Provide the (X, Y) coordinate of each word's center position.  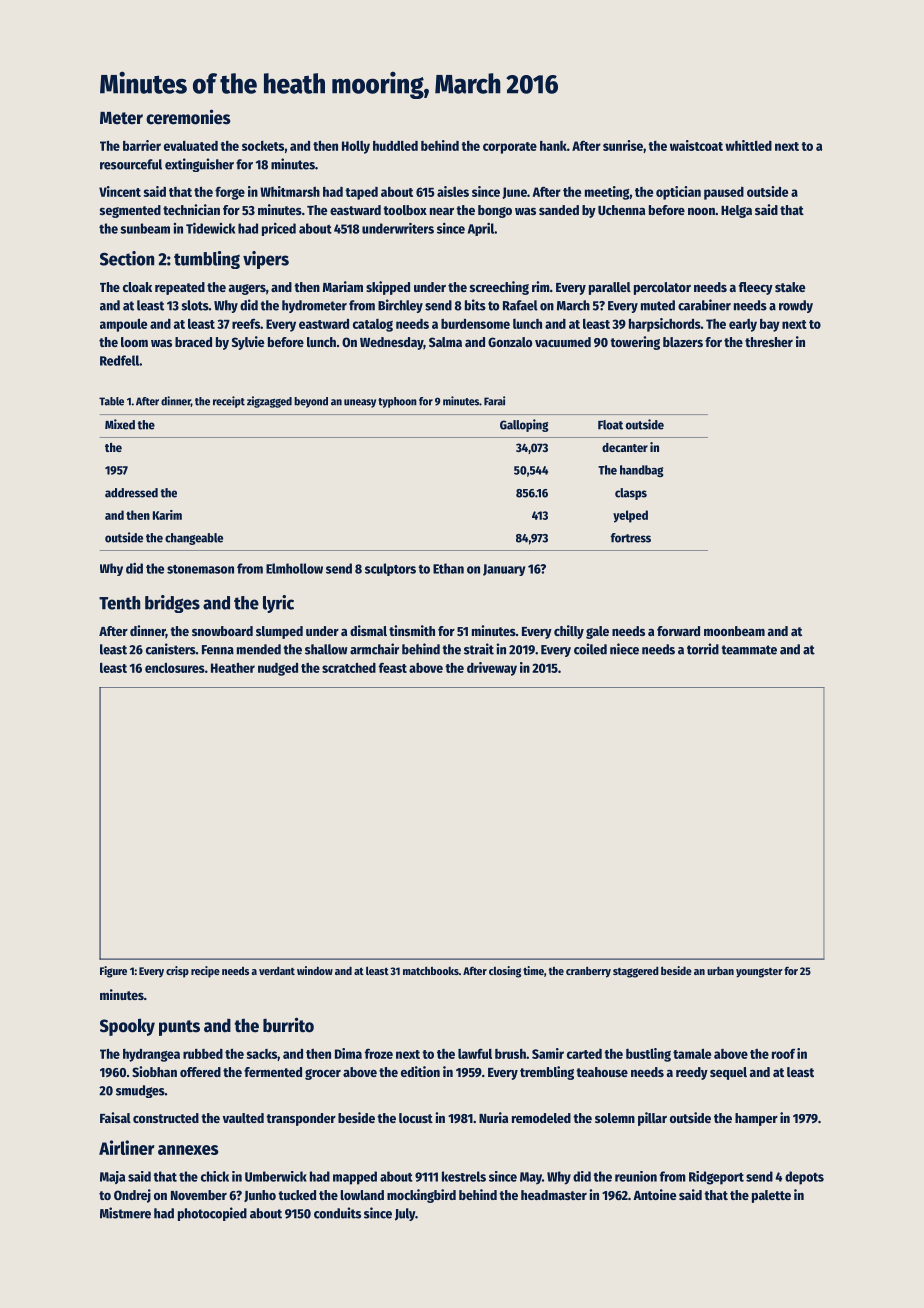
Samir (548, 1053)
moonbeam (734, 631)
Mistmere (125, 1213)
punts (179, 1028)
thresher (769, 342)
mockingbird (421, 1196)
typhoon (397, 402)
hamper (756, 1119)
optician (678, 193)
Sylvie (248, 343)
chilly (569, 632)
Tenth (119, 603)
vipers (266, 260)
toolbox (405, 210)
